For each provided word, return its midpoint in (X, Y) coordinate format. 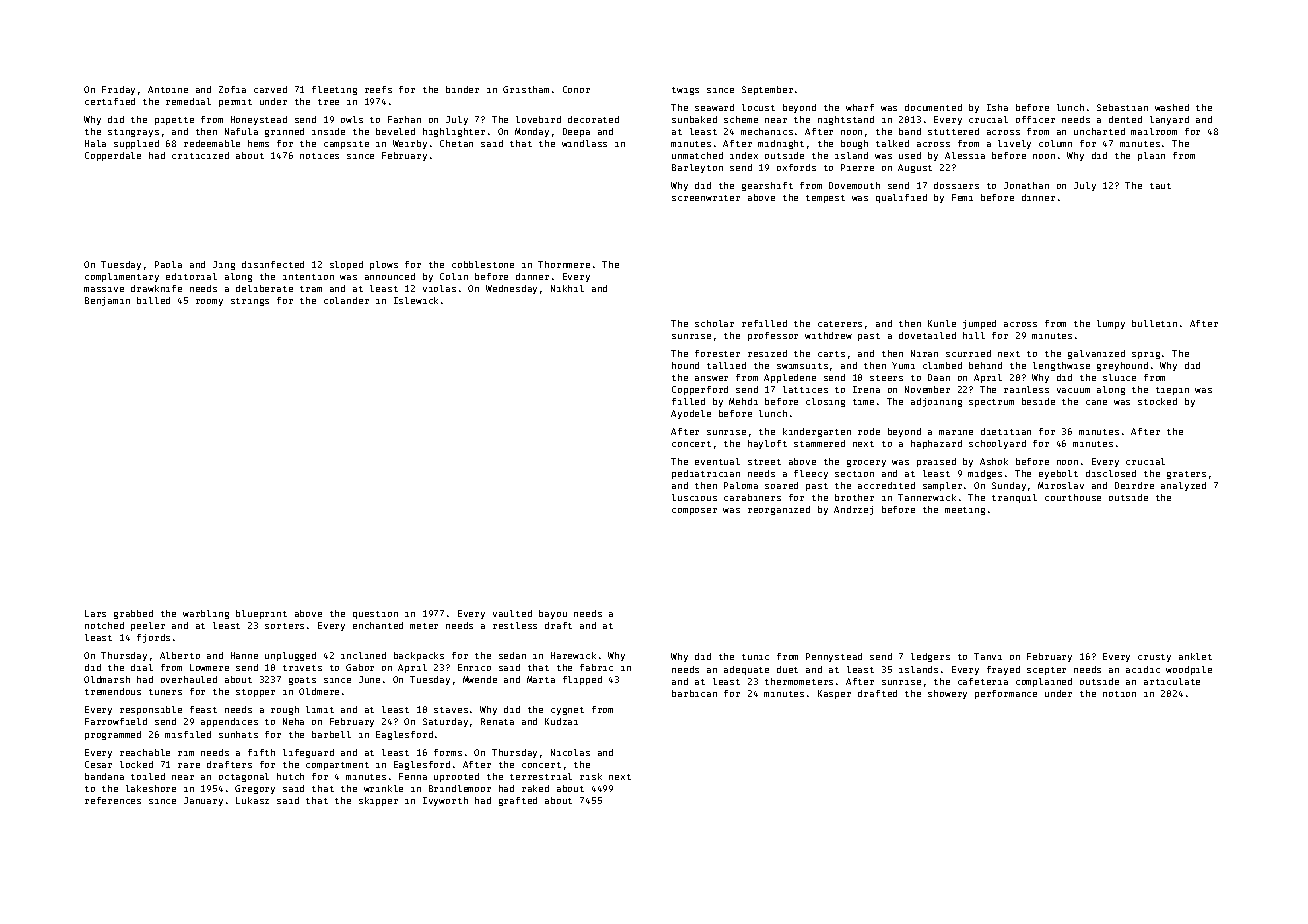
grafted (518, 801)
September (767, 90)
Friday (118, 90)
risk (591, 776)
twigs (685, 91)
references (113, 800)
